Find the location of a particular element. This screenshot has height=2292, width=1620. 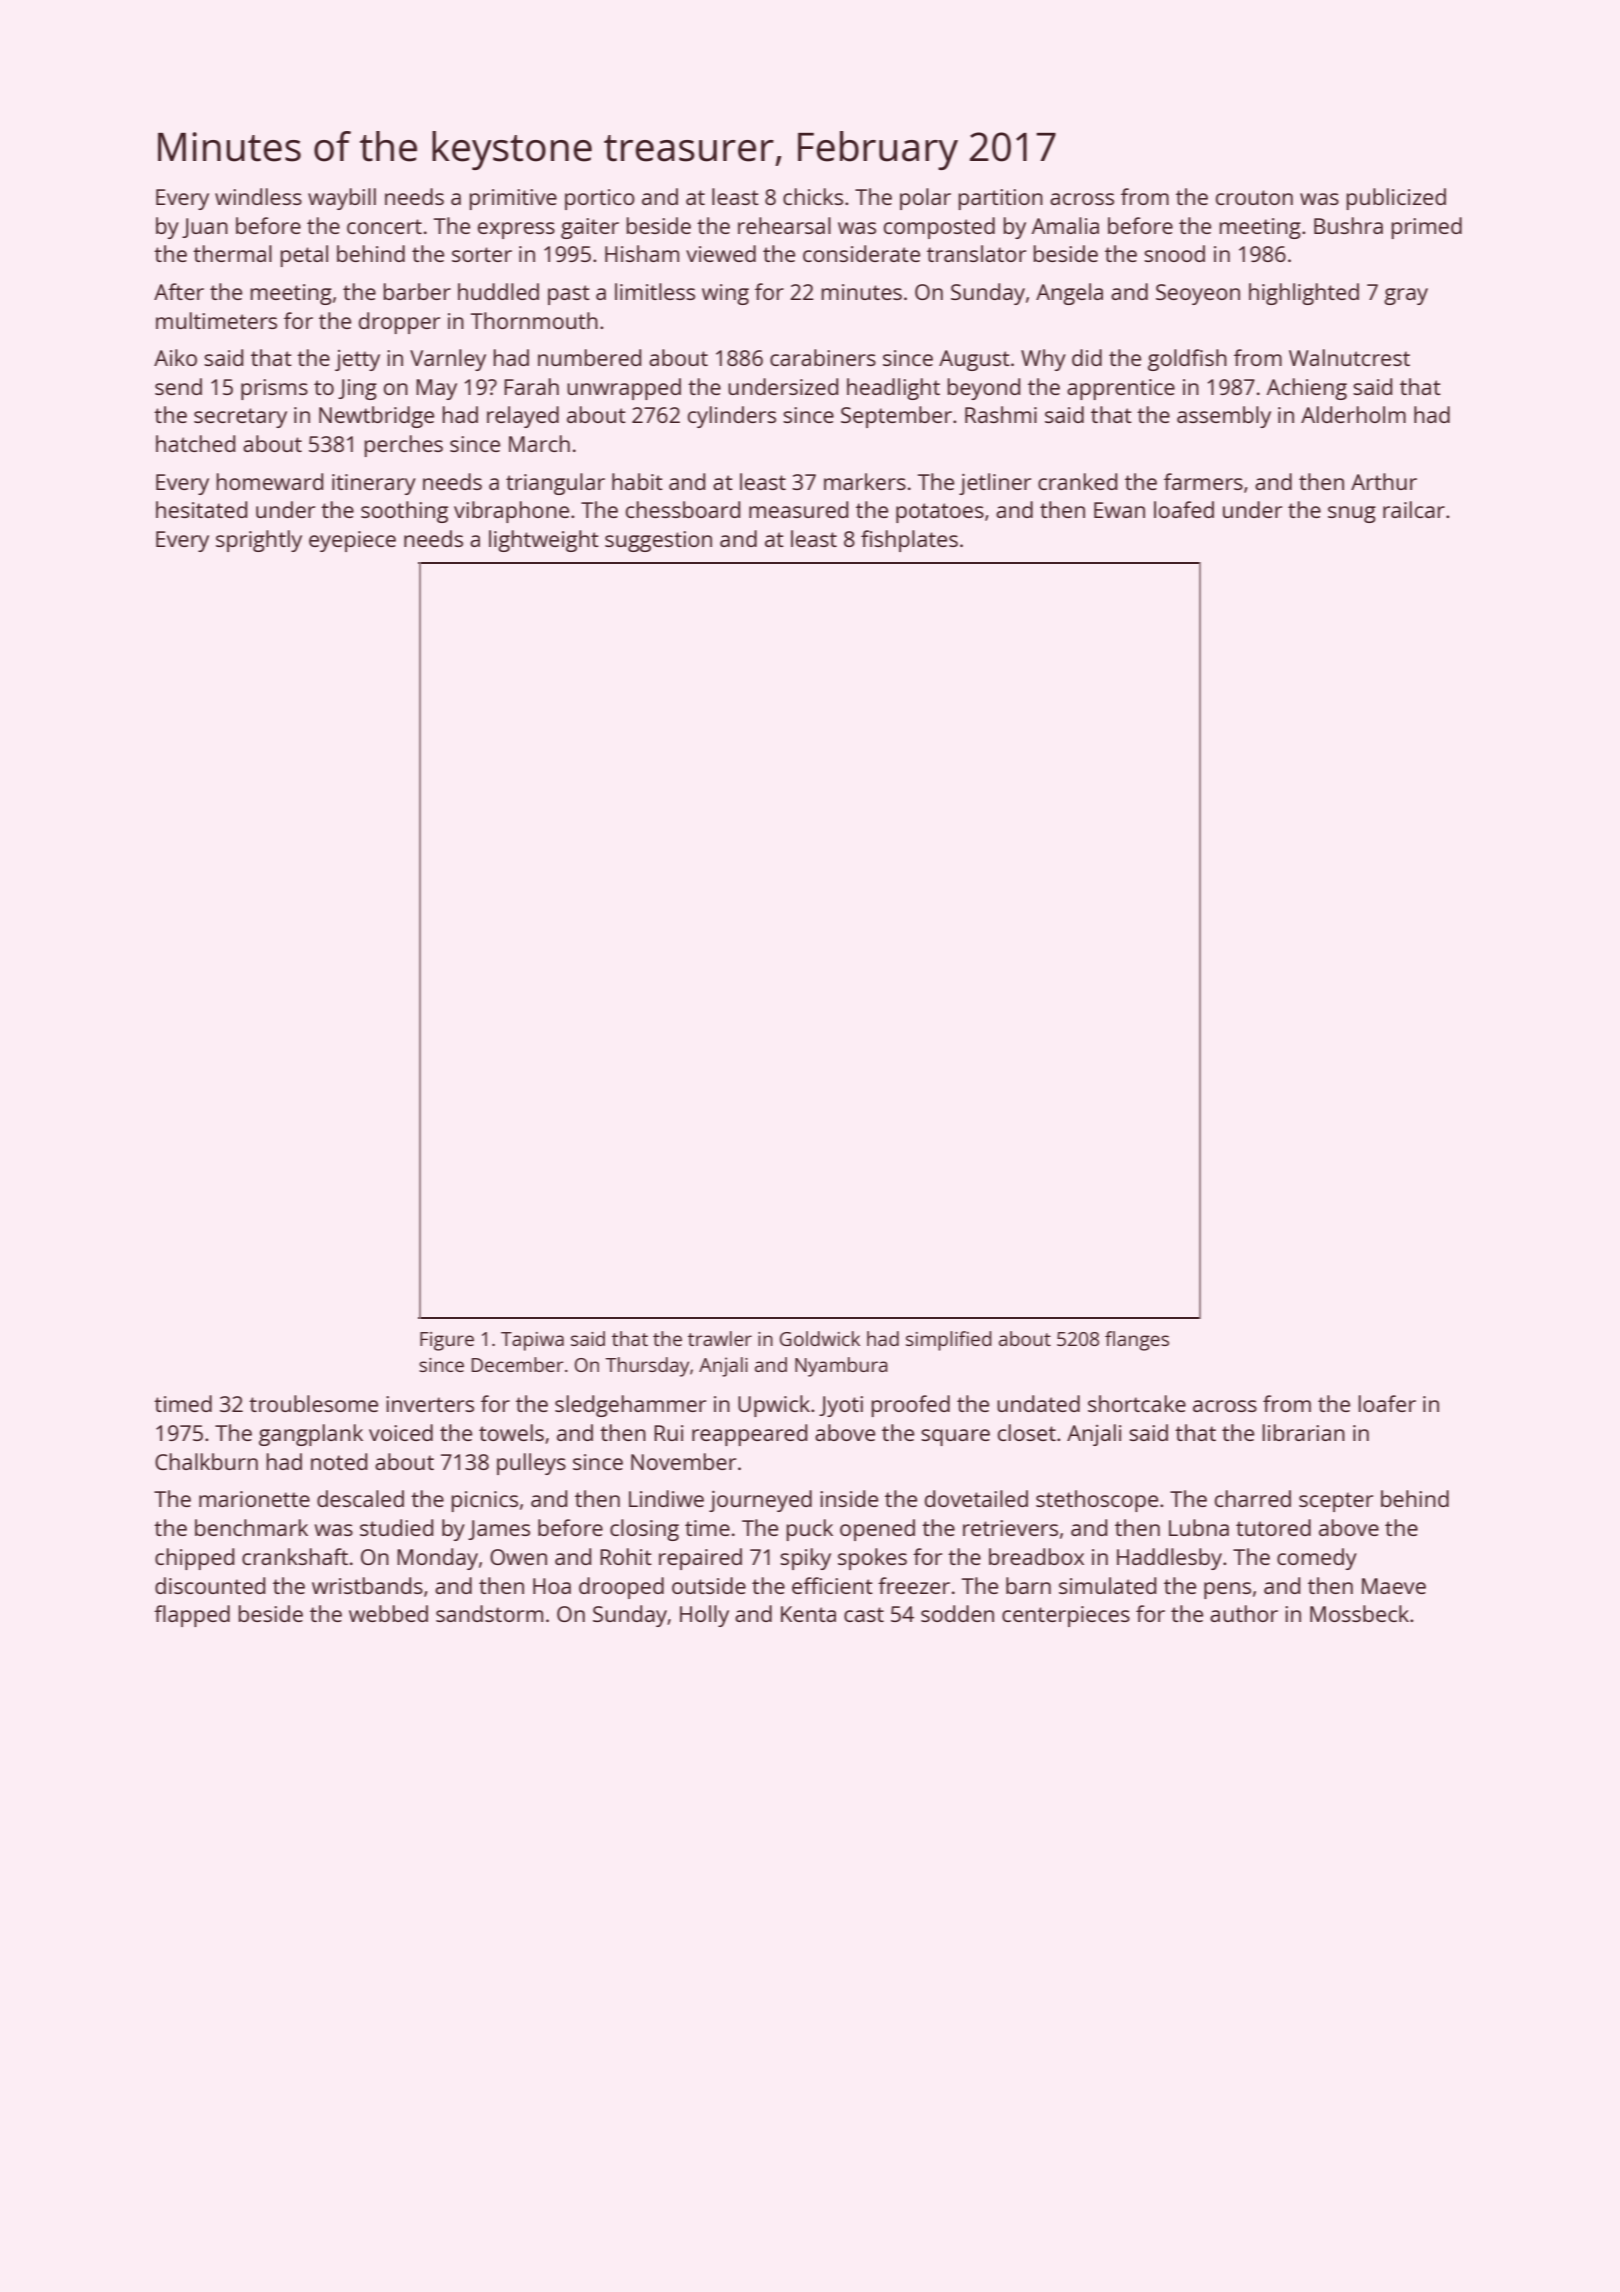

sandstorm is located at coordinates (489, 1613).
